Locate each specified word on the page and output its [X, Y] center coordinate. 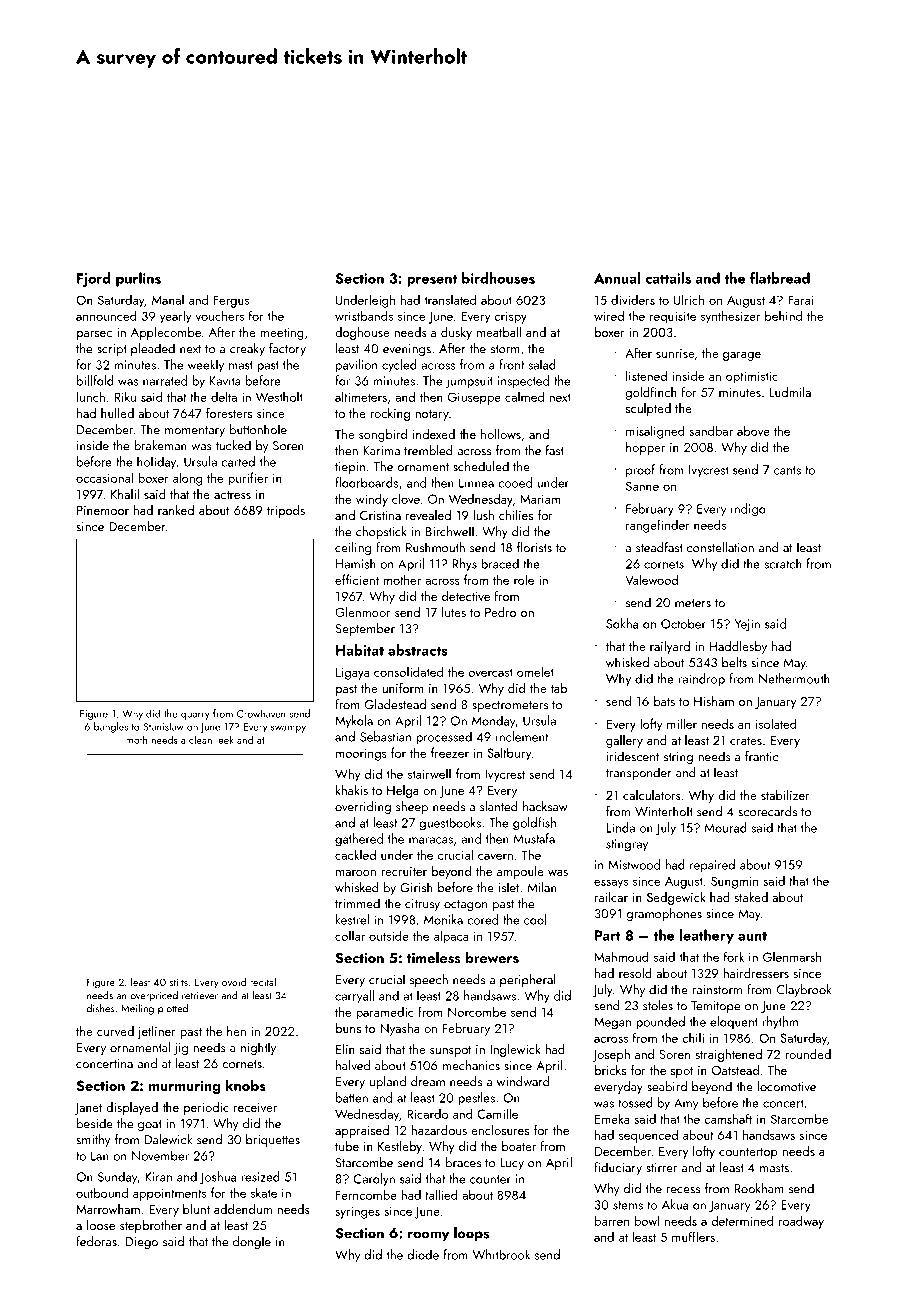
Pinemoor [103, 510]
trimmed [357, 903]
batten [352, 1097]
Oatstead [735, 1070]
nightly [258, 1048]
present [432, 280]
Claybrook [804, 990]
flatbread [780, 278]
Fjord [94, 279]
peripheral [528, 980]
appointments [169, 1194]
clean [200, 739]
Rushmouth [435, 547]
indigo [748, 510]
